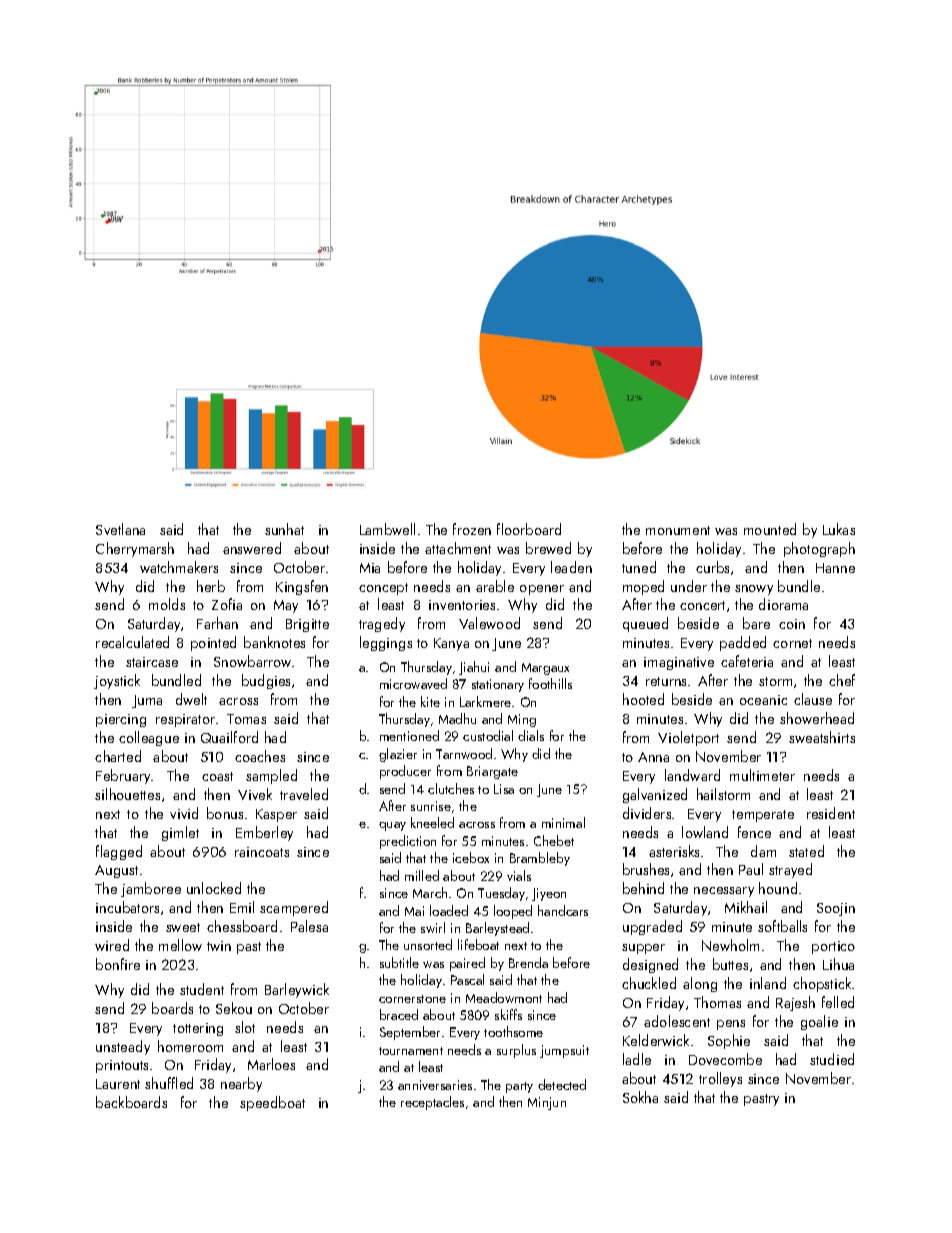 The image size is (952, 1233). What do you see at coordinates (712, 567) in the document?
I see `curbs` at bounding box center [712, 567].
